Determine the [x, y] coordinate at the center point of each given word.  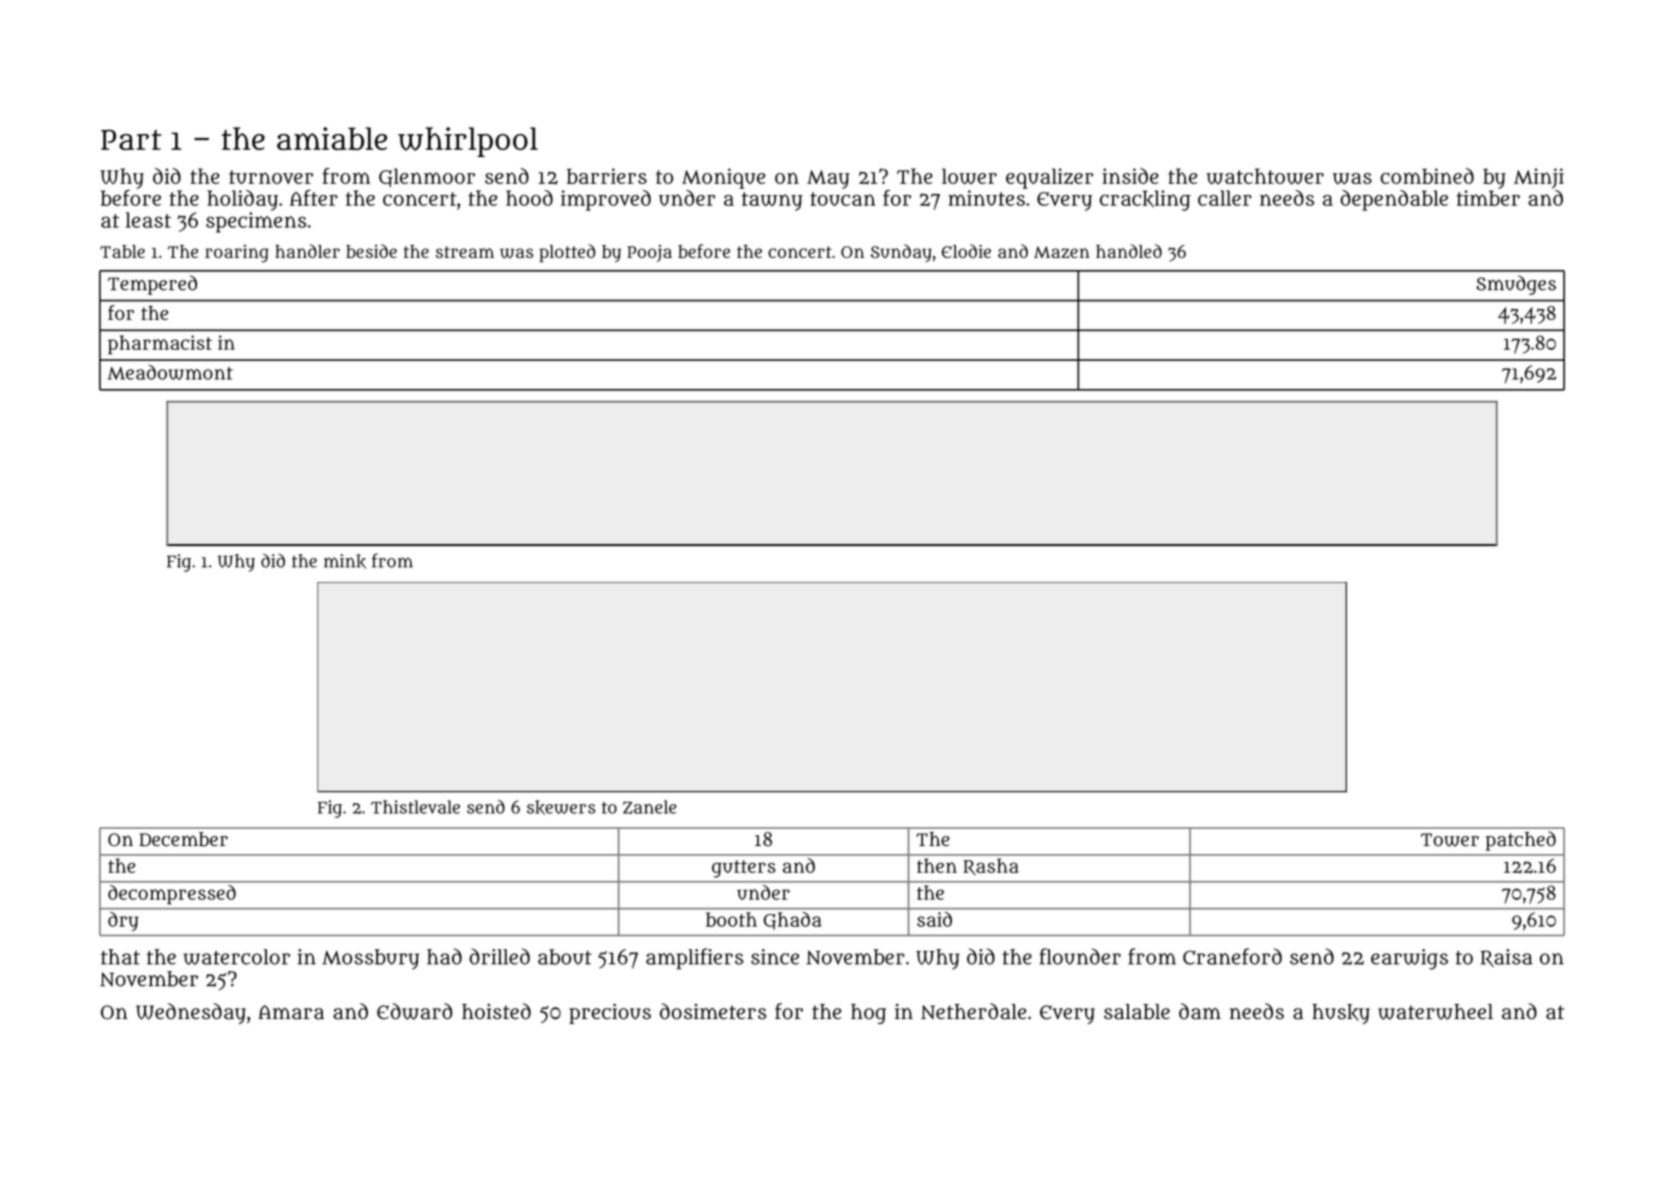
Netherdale [973, 1011]
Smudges [1516, 285]
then [937, 865]
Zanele [650, 807]
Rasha [991, 867]
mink [345, 561]
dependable [1394, 200]
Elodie [966, 251]
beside [371, 251]
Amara [291, 1012]
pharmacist [160, 345]
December [183, 839]
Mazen [1062, 252]
